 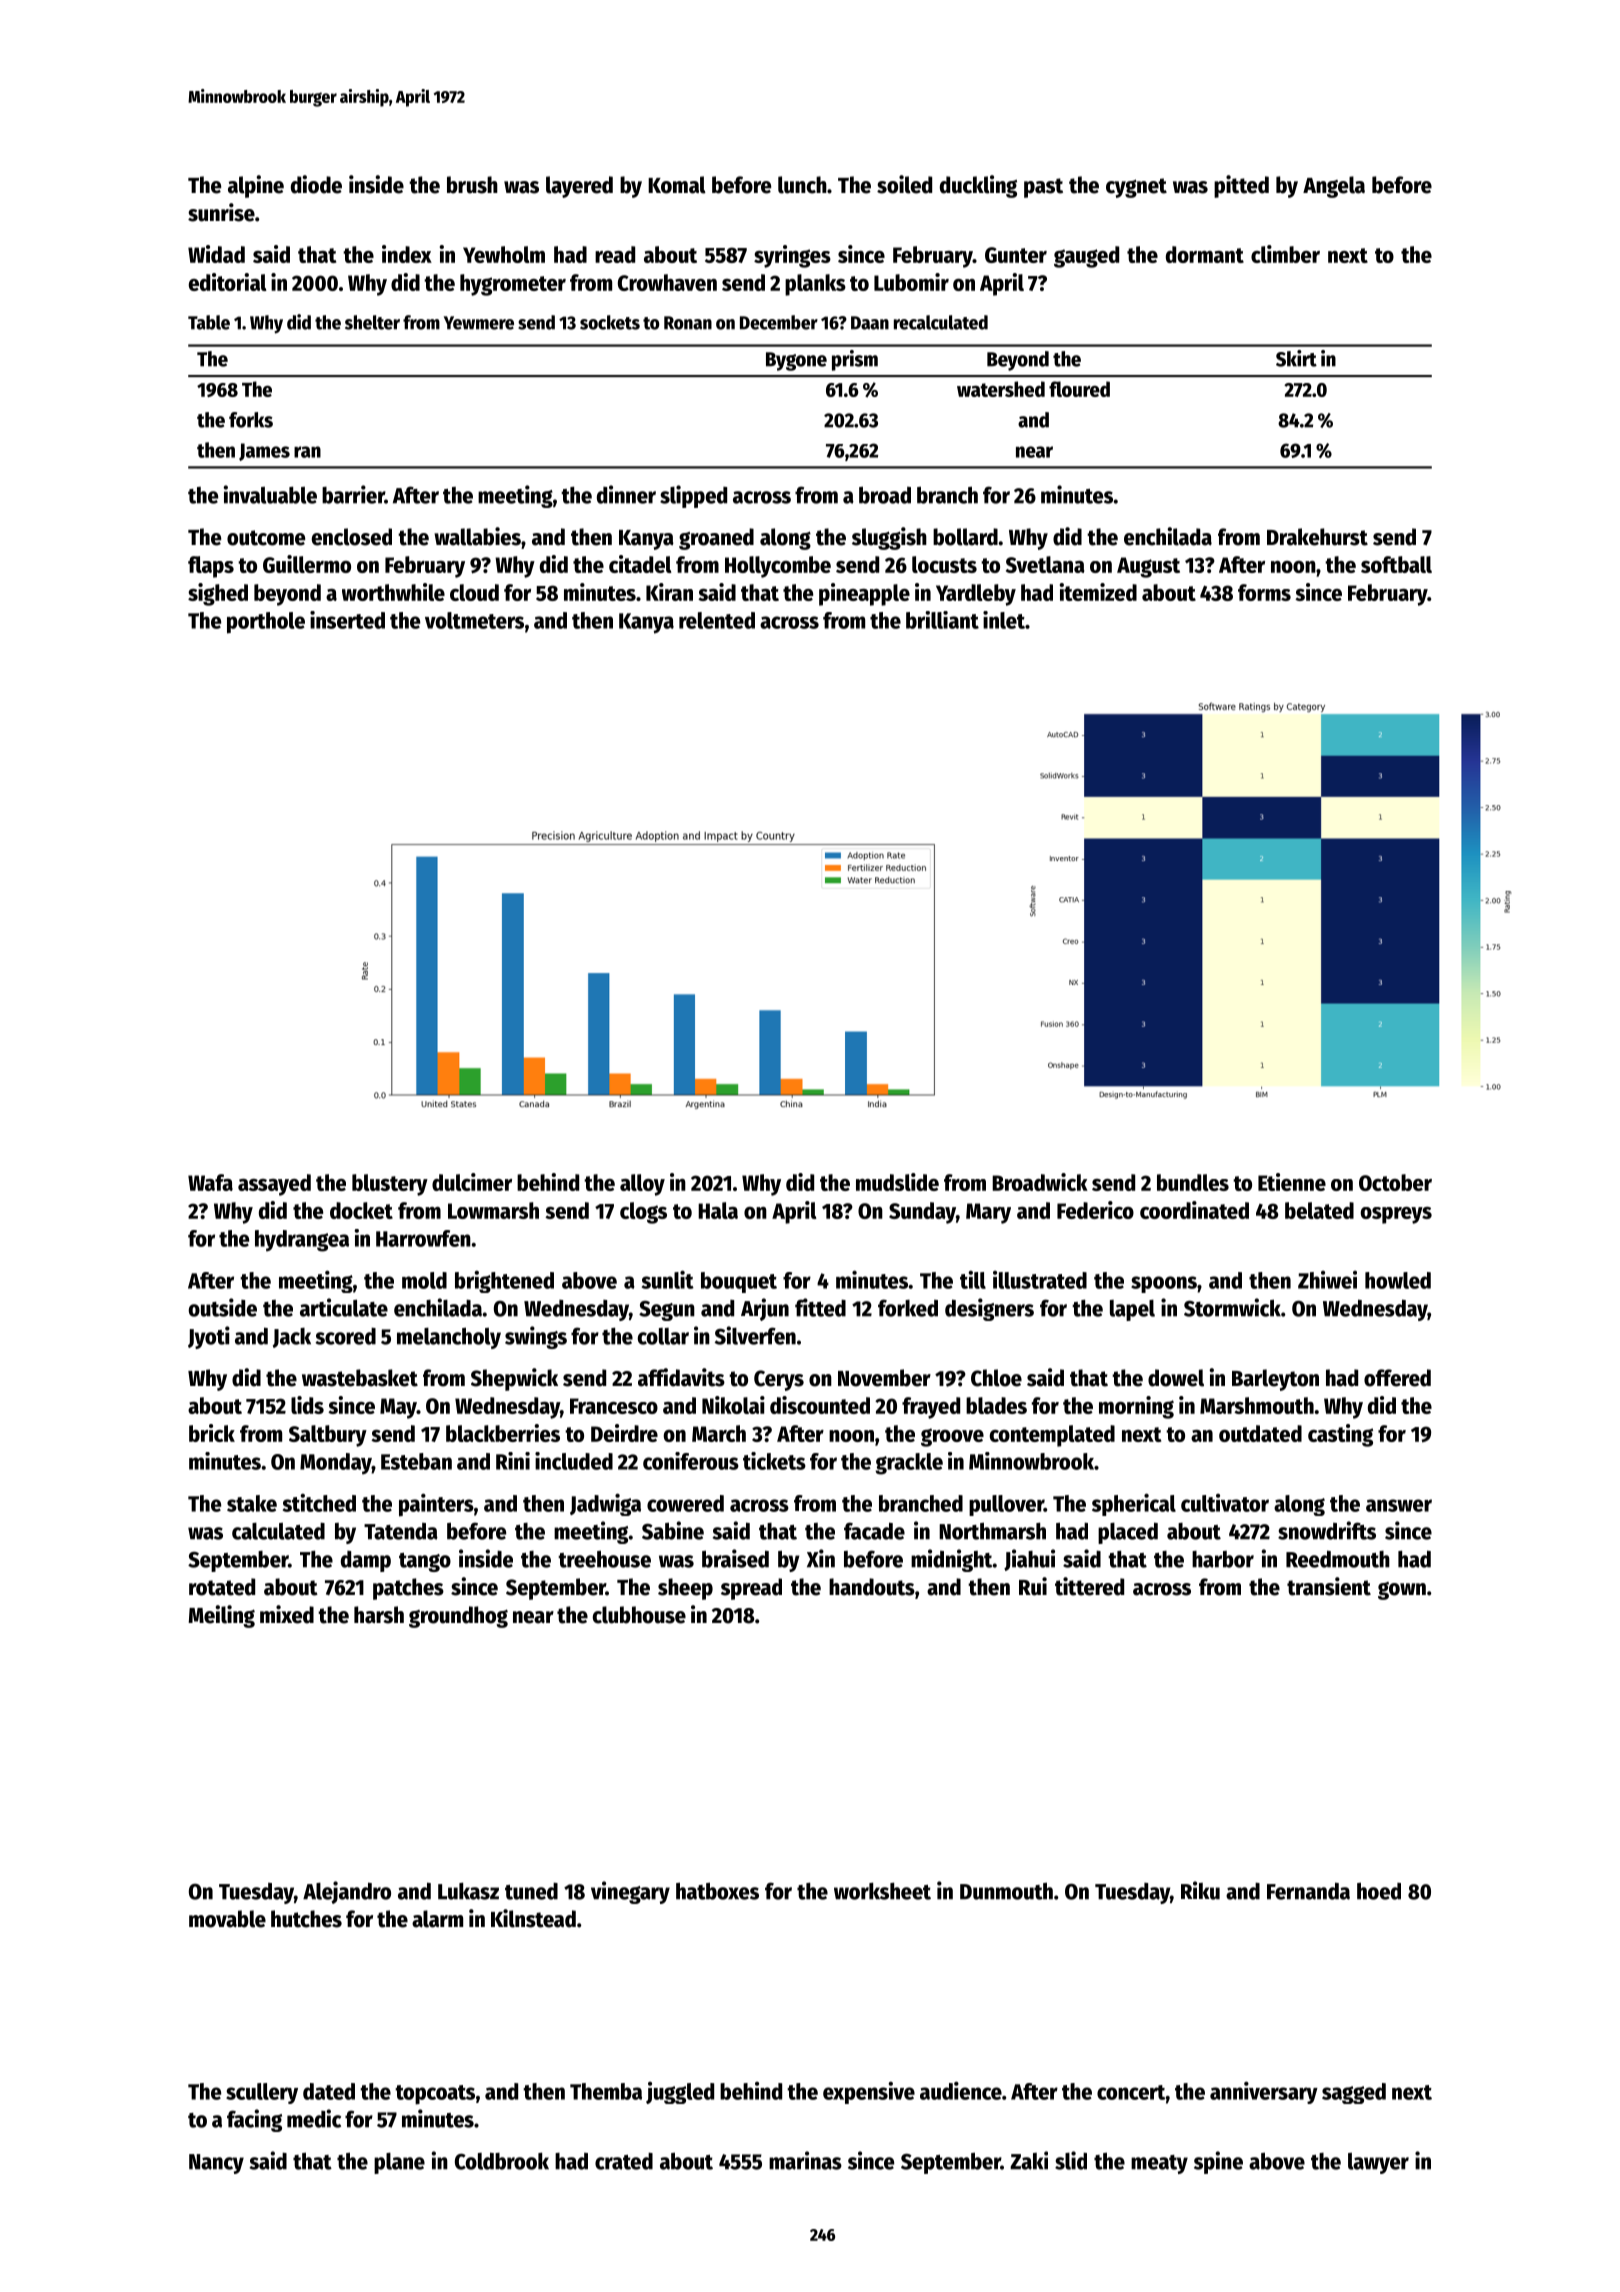 I want to click on relented, so click(x=717, y=620).
